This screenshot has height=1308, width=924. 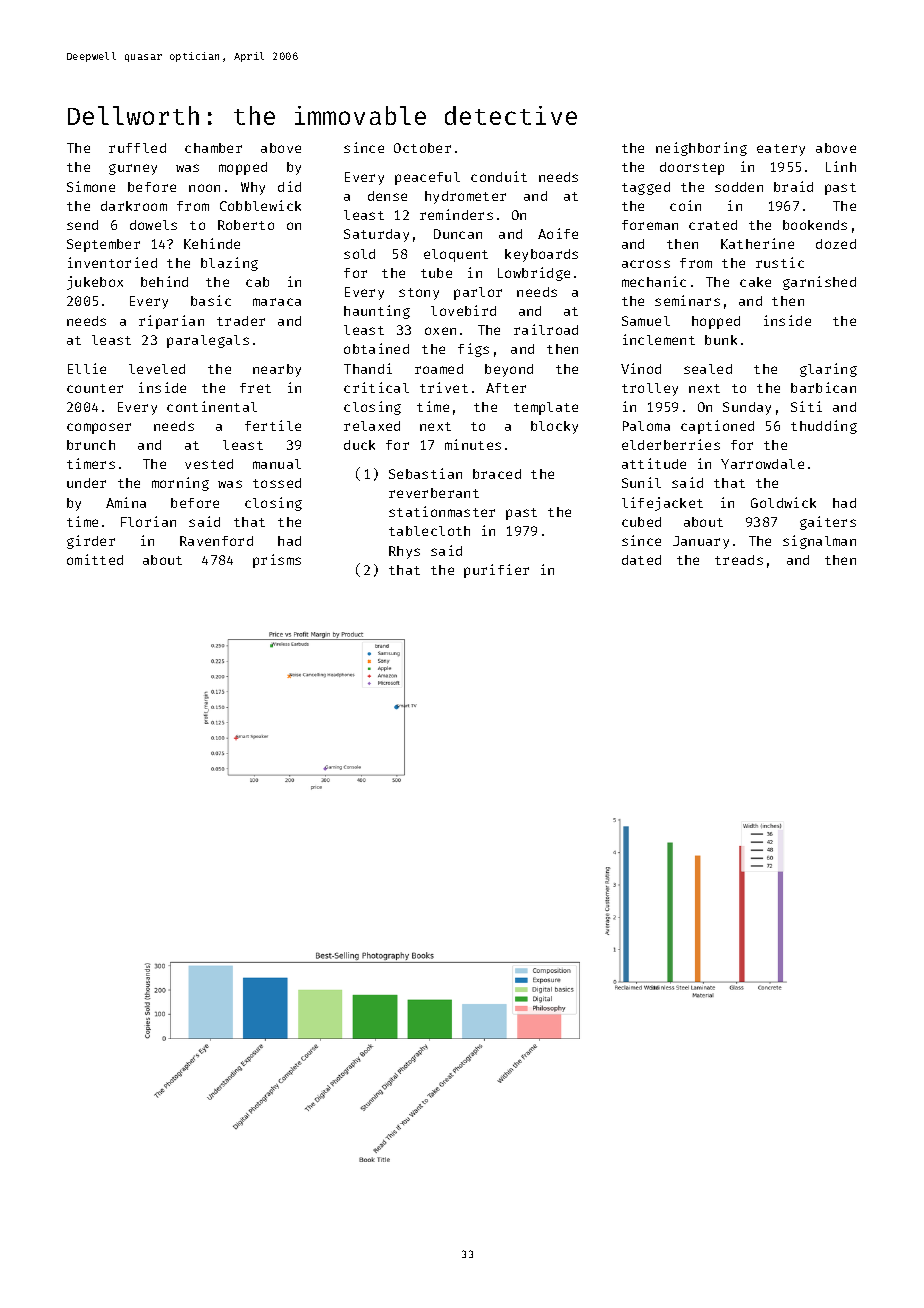 What do you see at coordinates (260, 205) in the screenshot?
I see `Cobblewick` at bounding box center [260, 205].
